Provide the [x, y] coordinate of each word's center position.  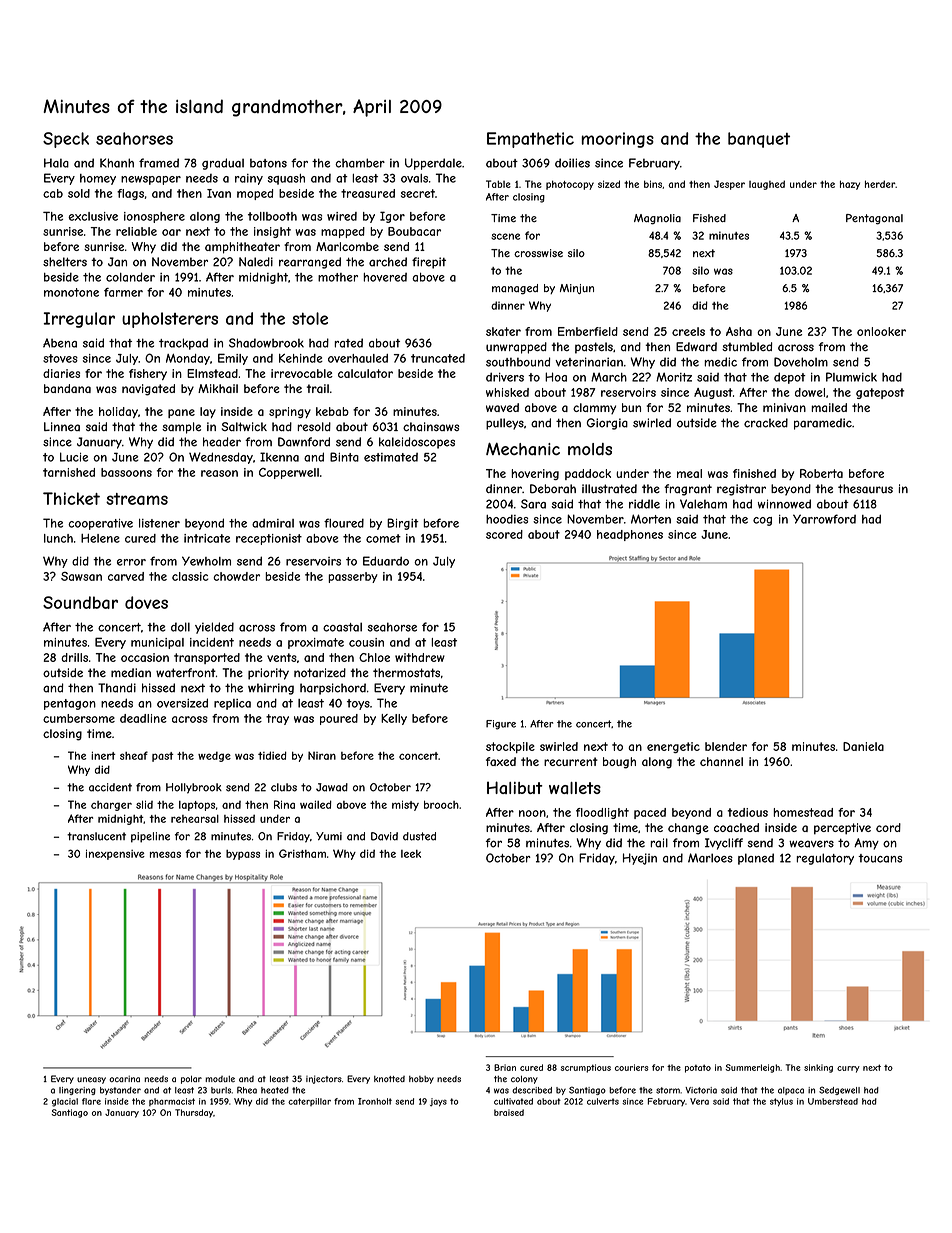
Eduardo [386, 561]
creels [688, 331]
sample [181, 428]
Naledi [256, 262]
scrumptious [586, 1068]
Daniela [863, 746]
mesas [165, 854]
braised [509, 1112]
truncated [438, 358]
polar [191, 1079]
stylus [781, 1102]
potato [698, 1068]
